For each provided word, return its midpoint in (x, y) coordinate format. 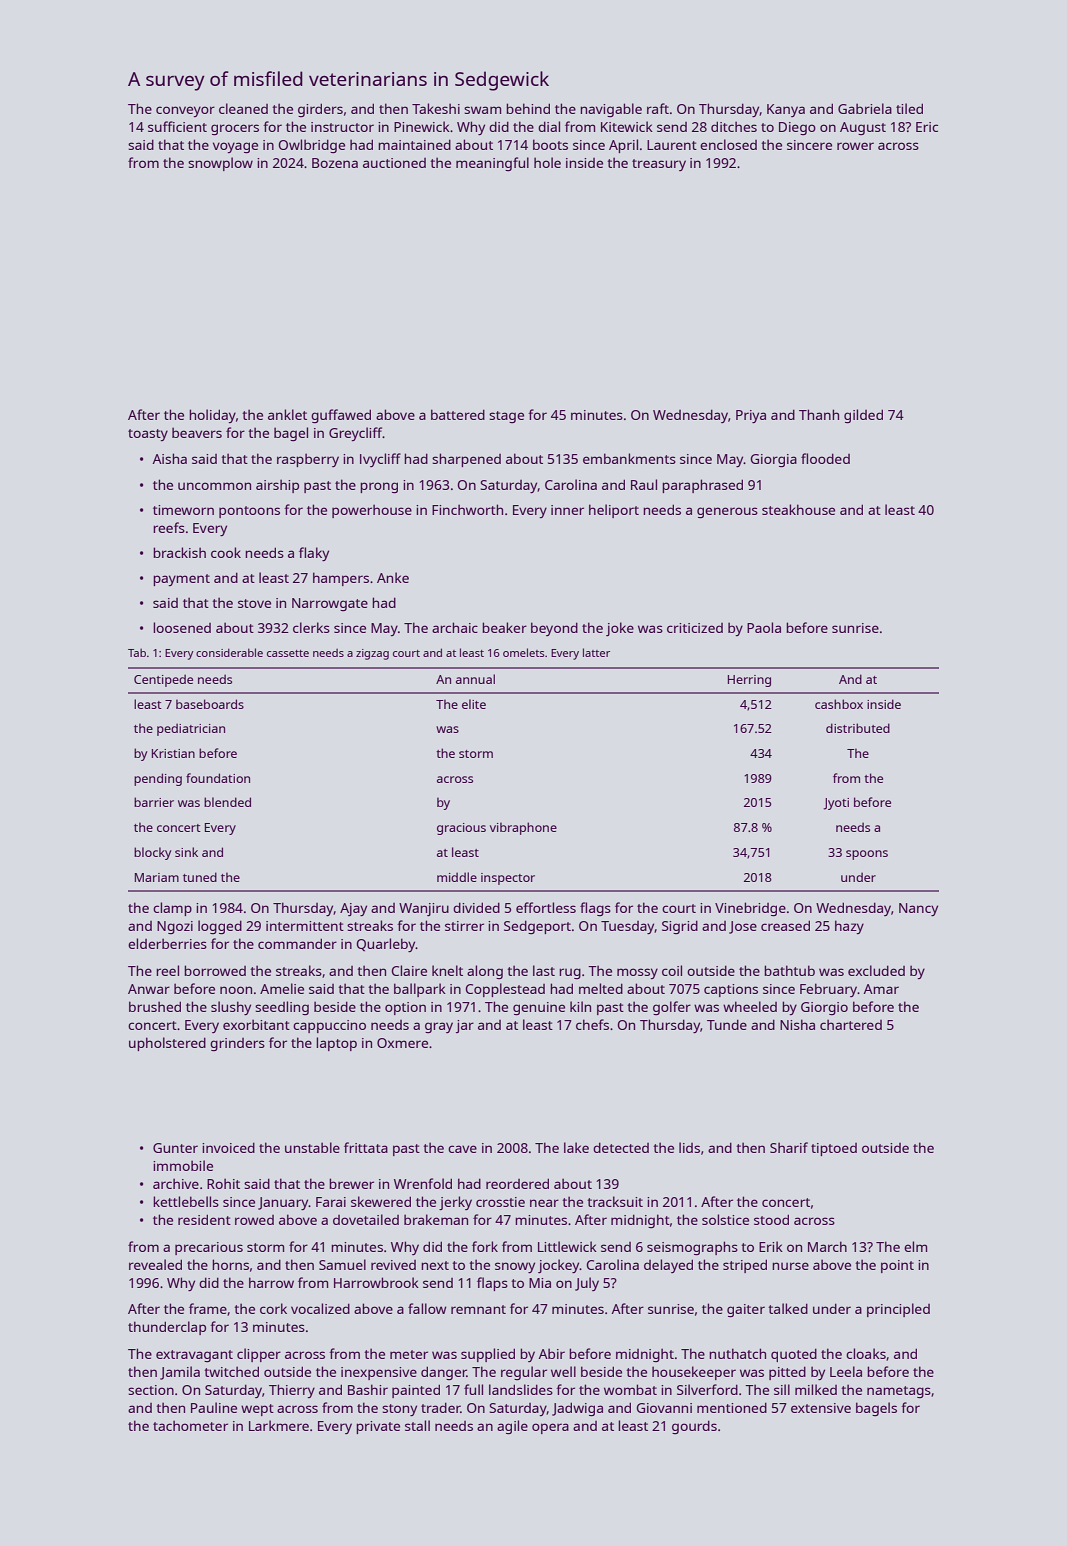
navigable (611, 110)
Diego (797, 128)
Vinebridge (750, 909)
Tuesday (628, 927)
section (151, 1390)
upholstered (167, 1044)
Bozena (335, 163)
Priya (751, 416)
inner (567, 510)
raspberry (308, 460)
